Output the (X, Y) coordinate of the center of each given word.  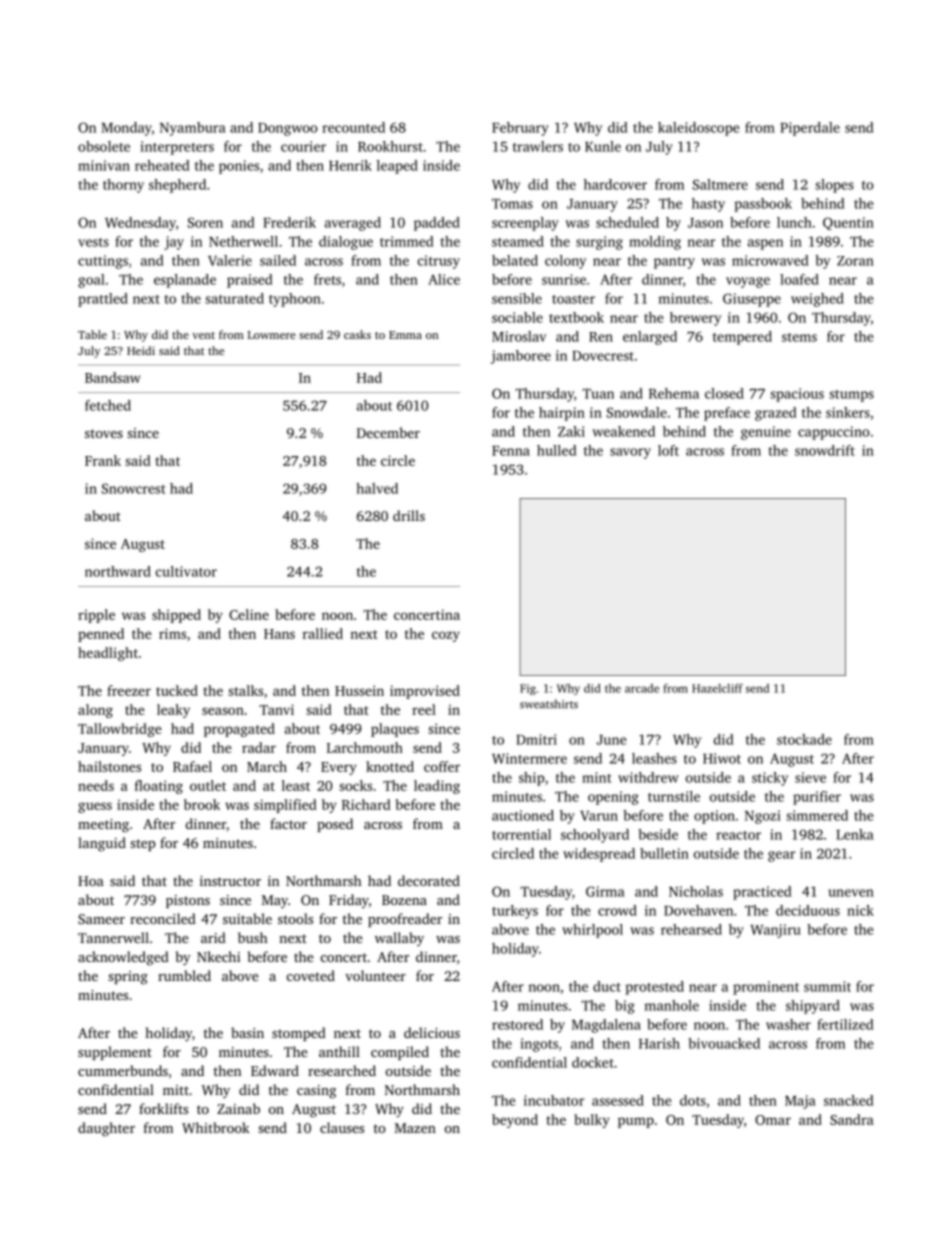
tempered (742, 338)
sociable (517, 317)
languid (102, 844)
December (388, 432)
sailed (278, 260)
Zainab (238, 1108)
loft (668, 450)
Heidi (141, 350)
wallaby (399, 939)
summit (827, 986)
